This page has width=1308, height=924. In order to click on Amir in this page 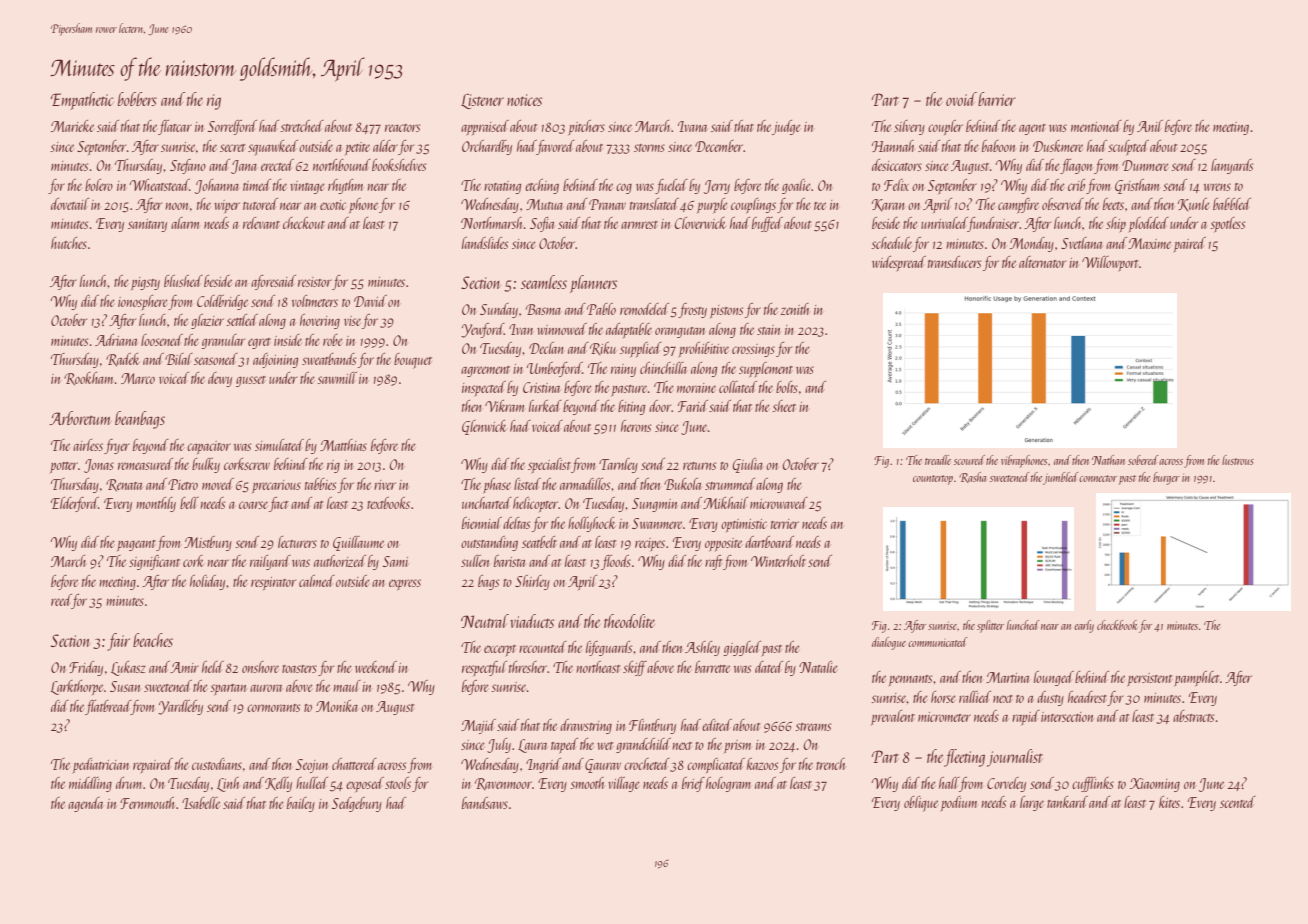, I will do `click(184, 667)`.
